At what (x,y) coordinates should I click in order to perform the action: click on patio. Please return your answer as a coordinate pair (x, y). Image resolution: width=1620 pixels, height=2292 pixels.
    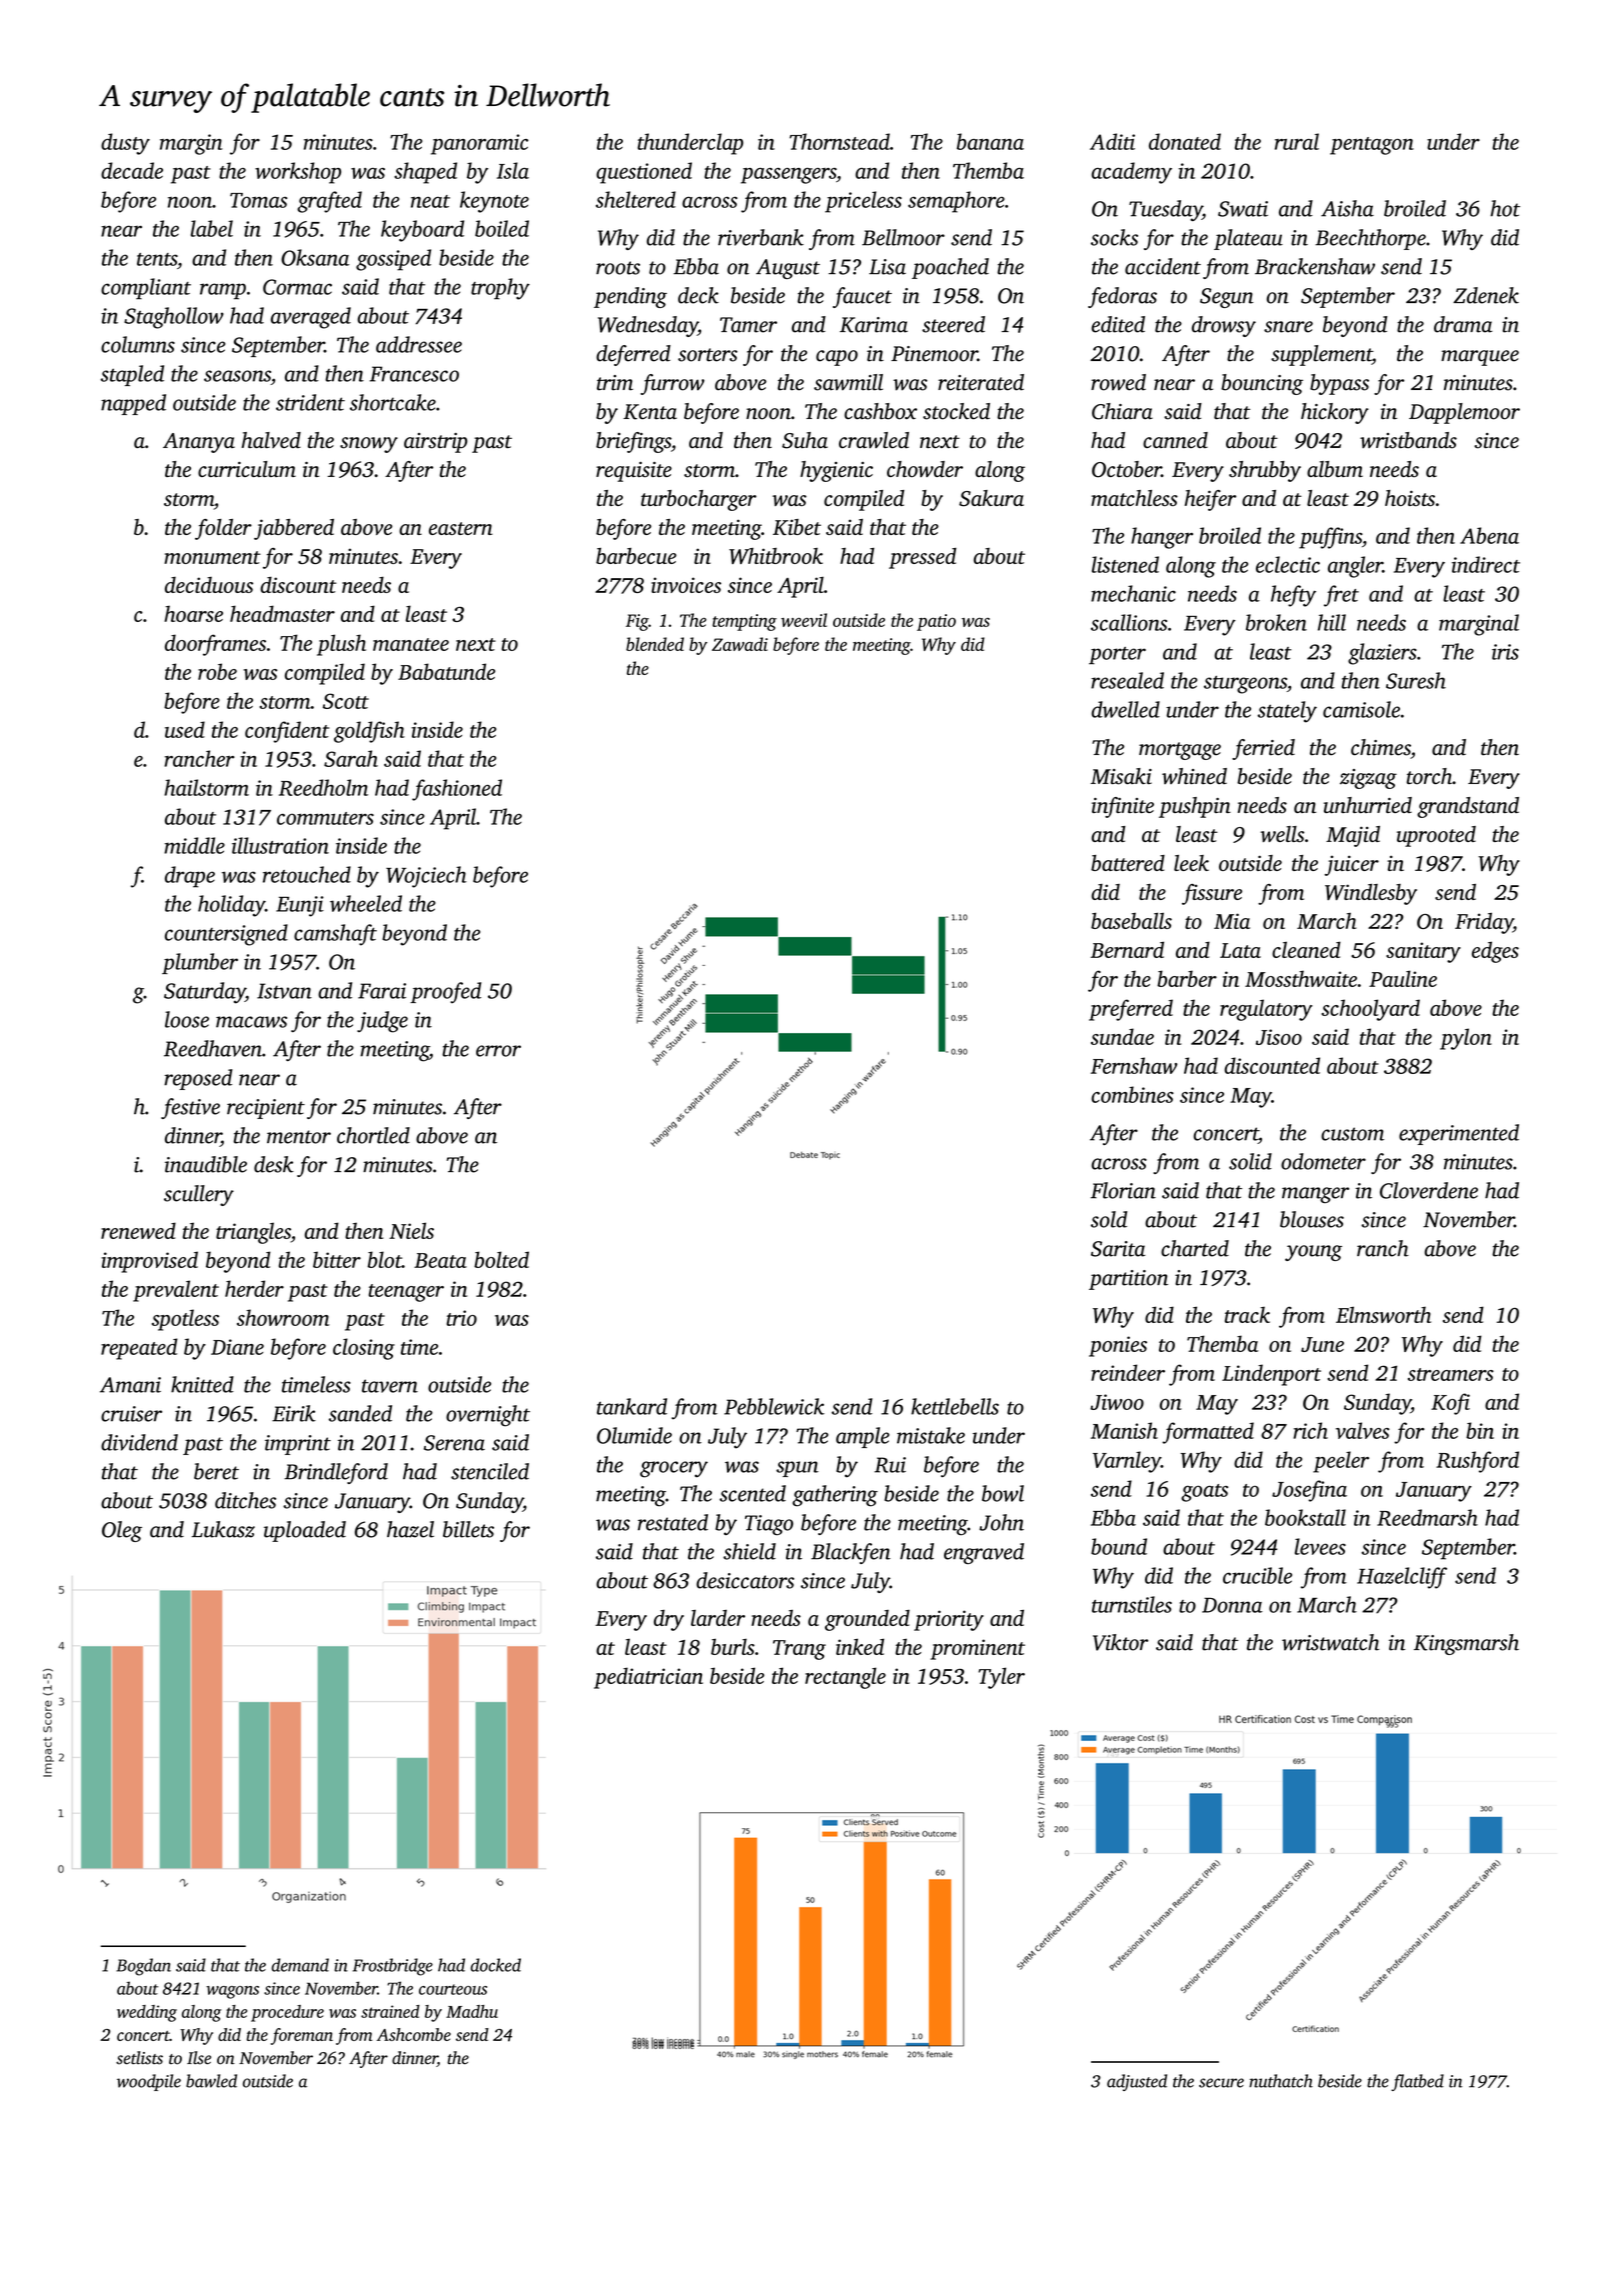
    Looking at the image, I should click on (936, 622).
